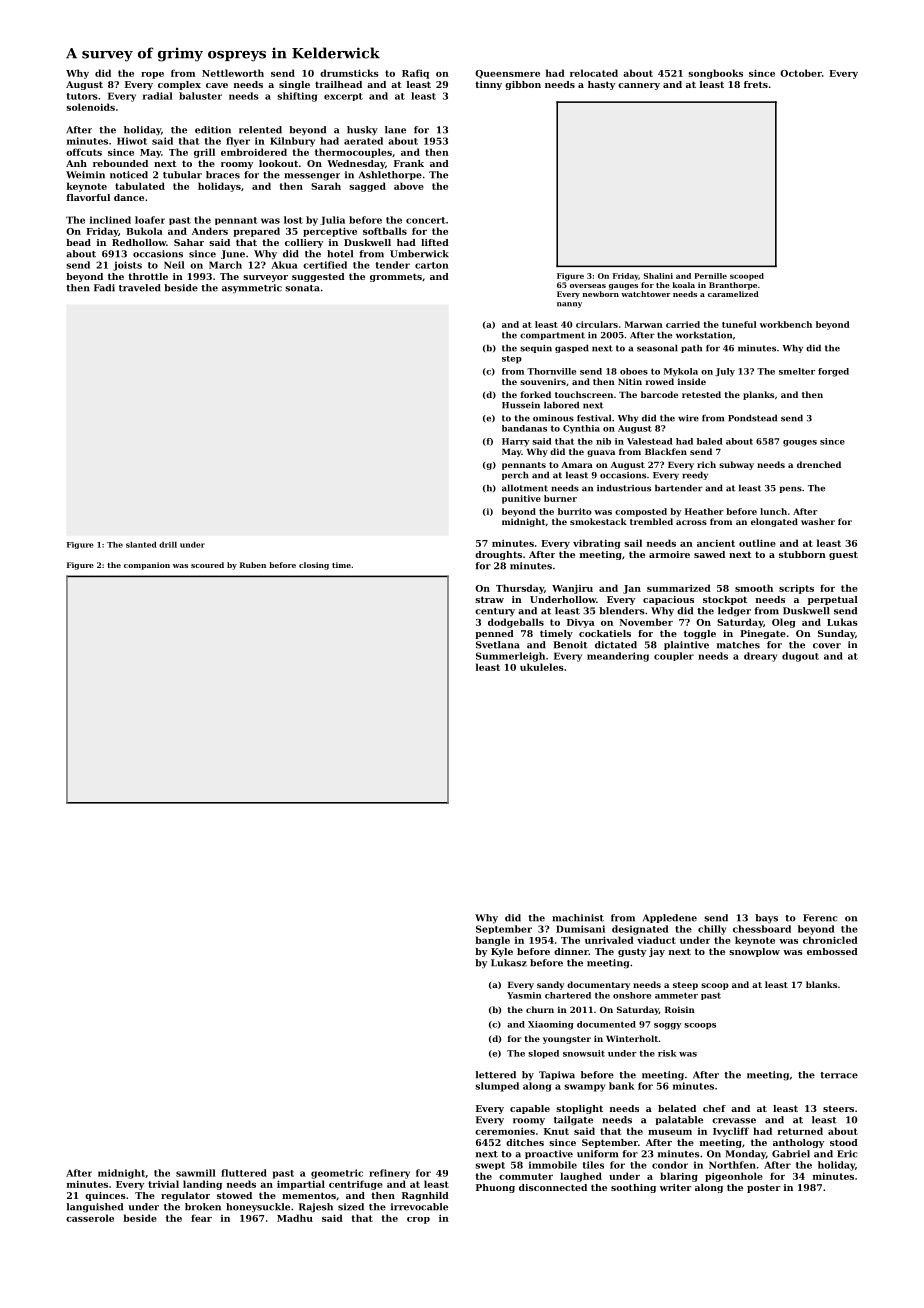 This page has width=924, height=1308. Describe the element at coordinates (712, 930) in the page. I see `chilly` at that location.
